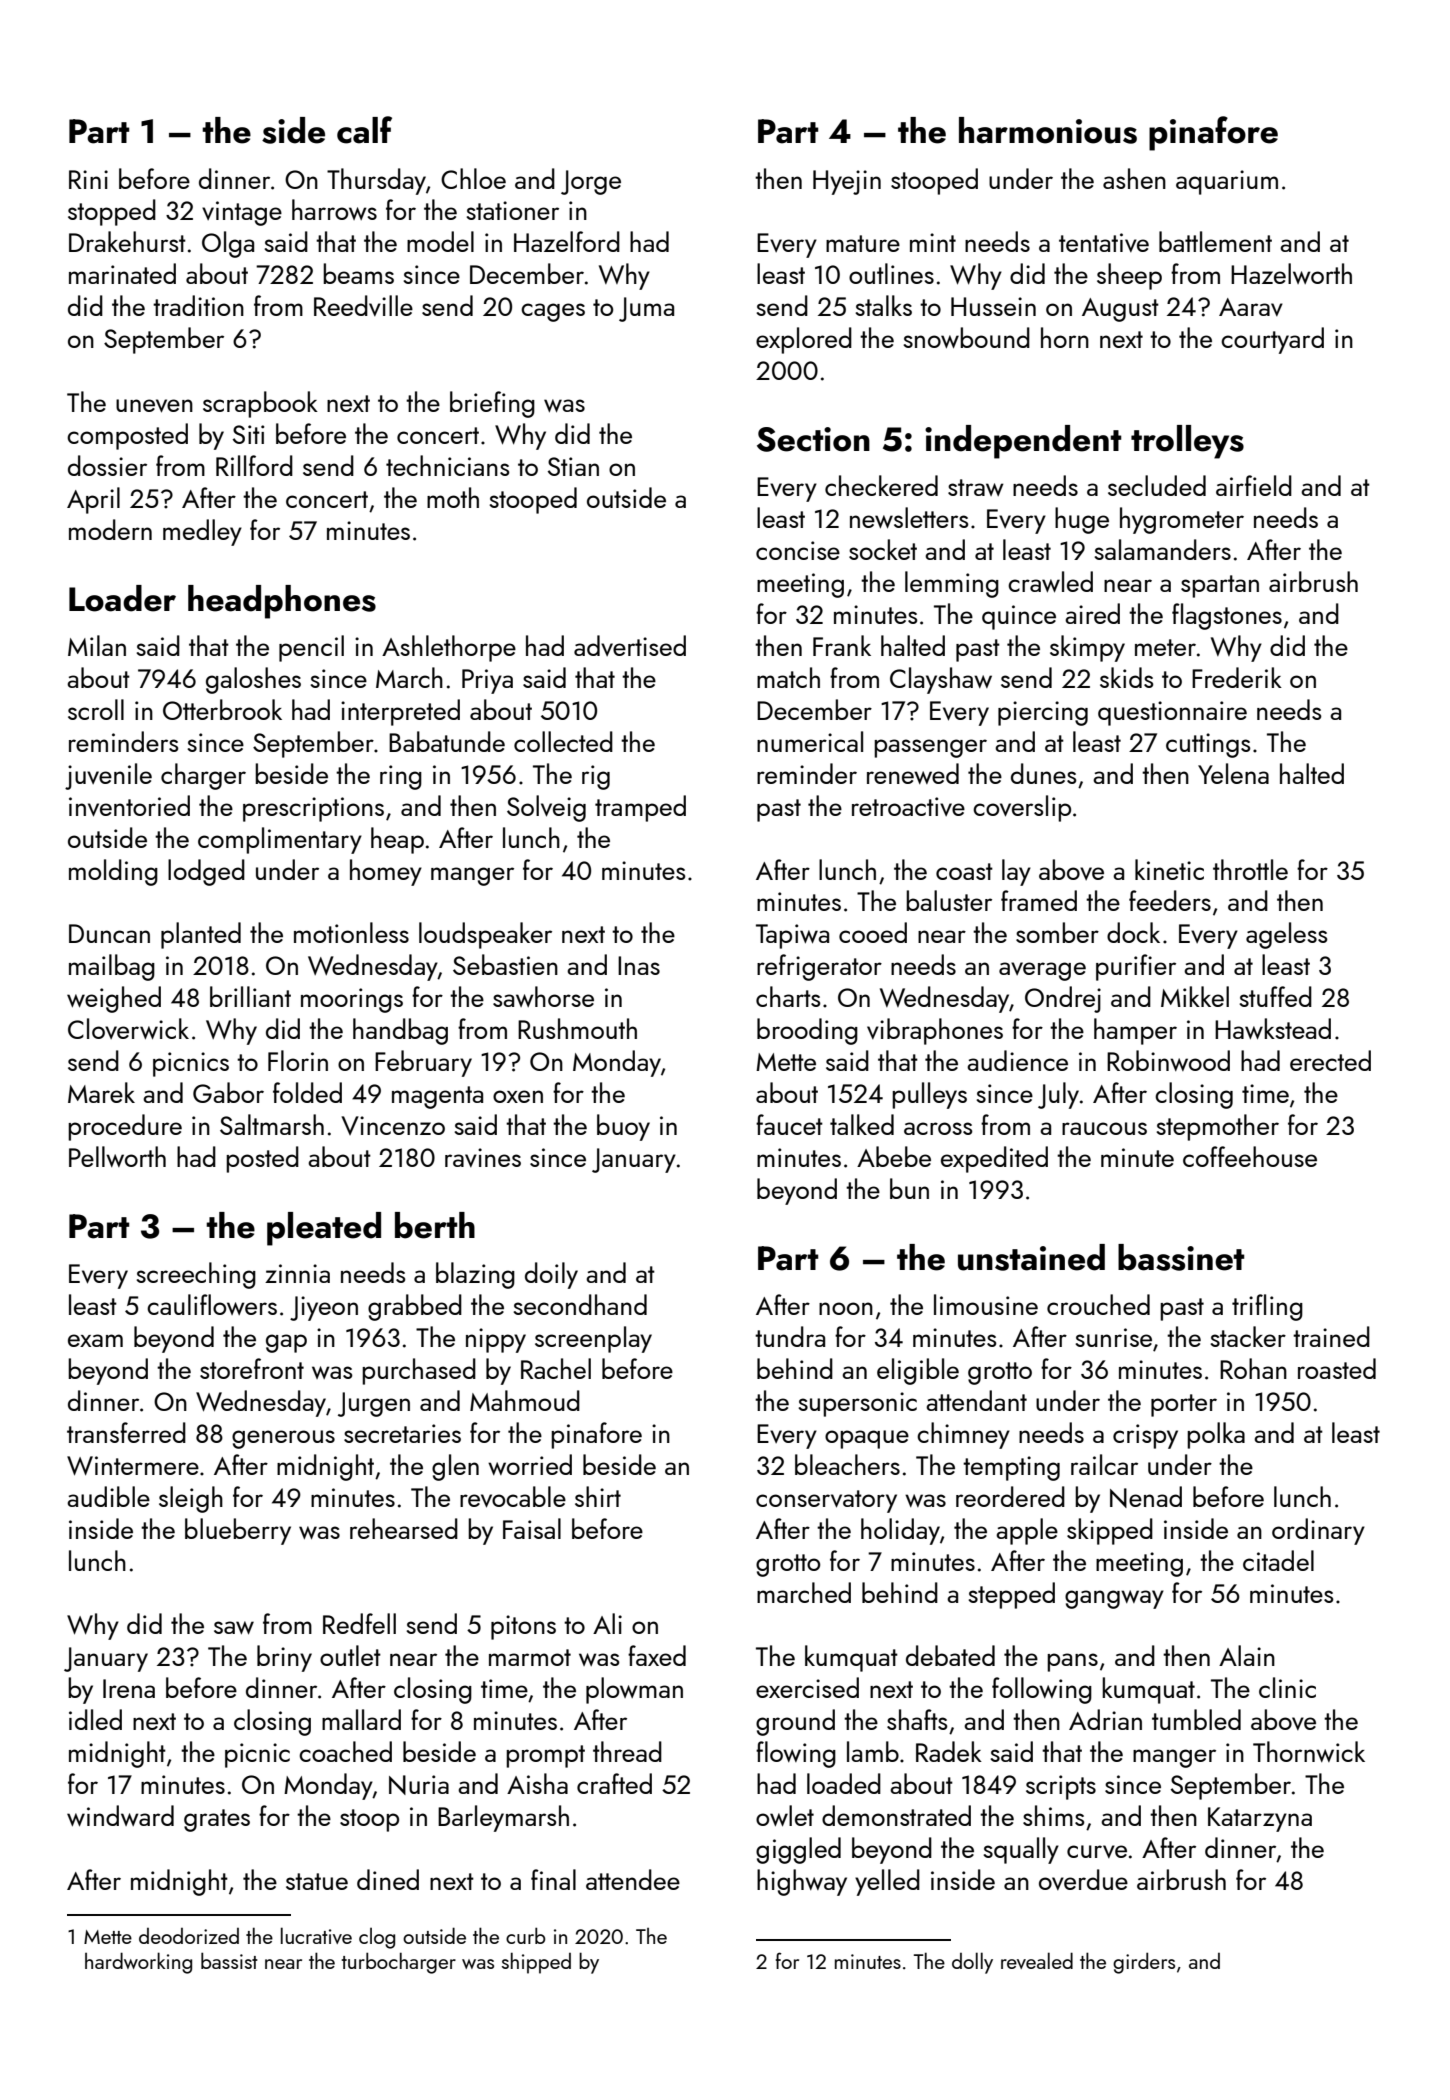  Describe the element at coordinates (1330, 1060) in the image. I see `erected` at that location.
